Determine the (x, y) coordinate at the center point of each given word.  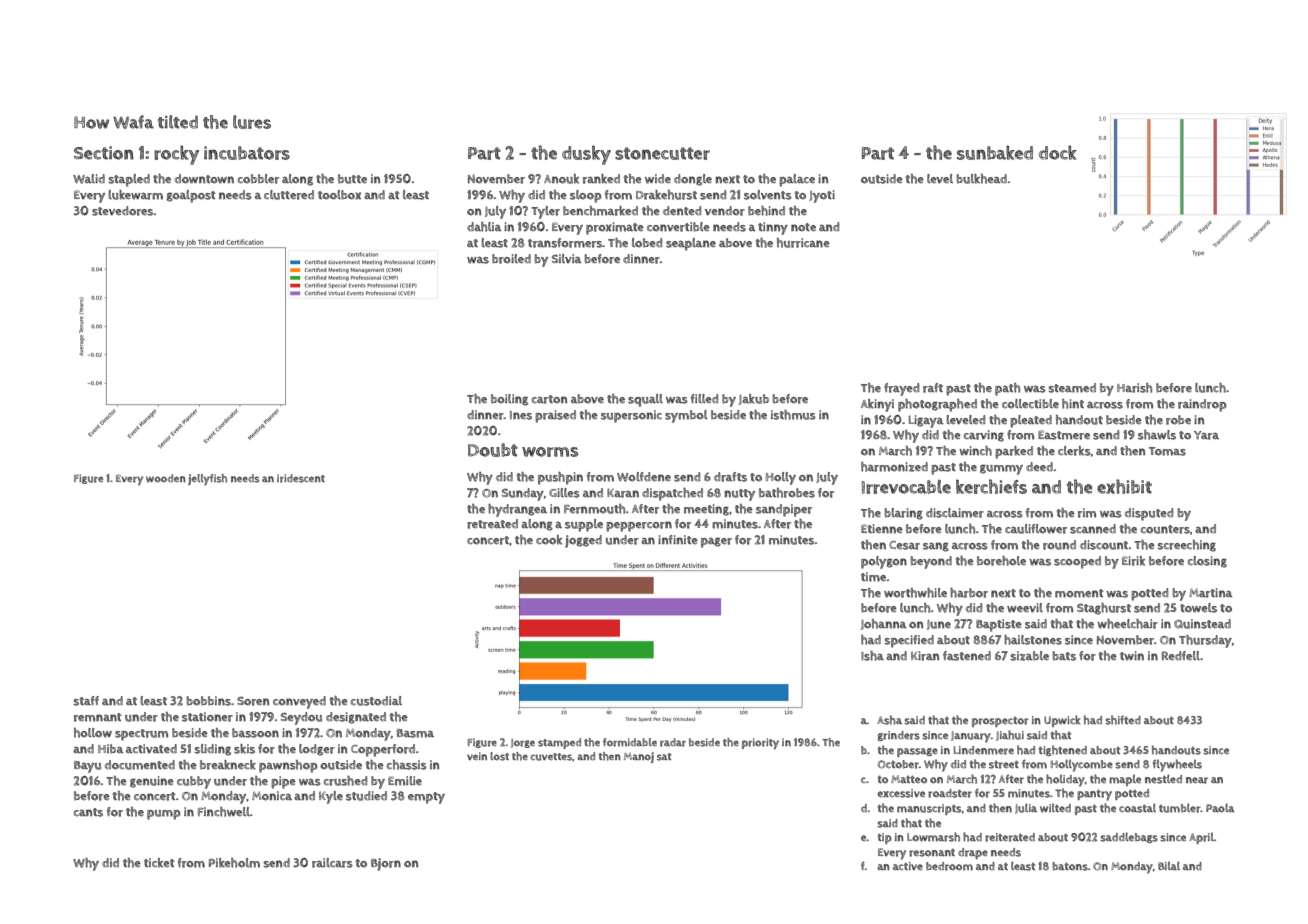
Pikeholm (234, 863)
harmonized (894, 467)
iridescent (301, 478)
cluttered (289, 195)
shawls (1157, 435)
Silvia (567, 258)
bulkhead (981, 179)
